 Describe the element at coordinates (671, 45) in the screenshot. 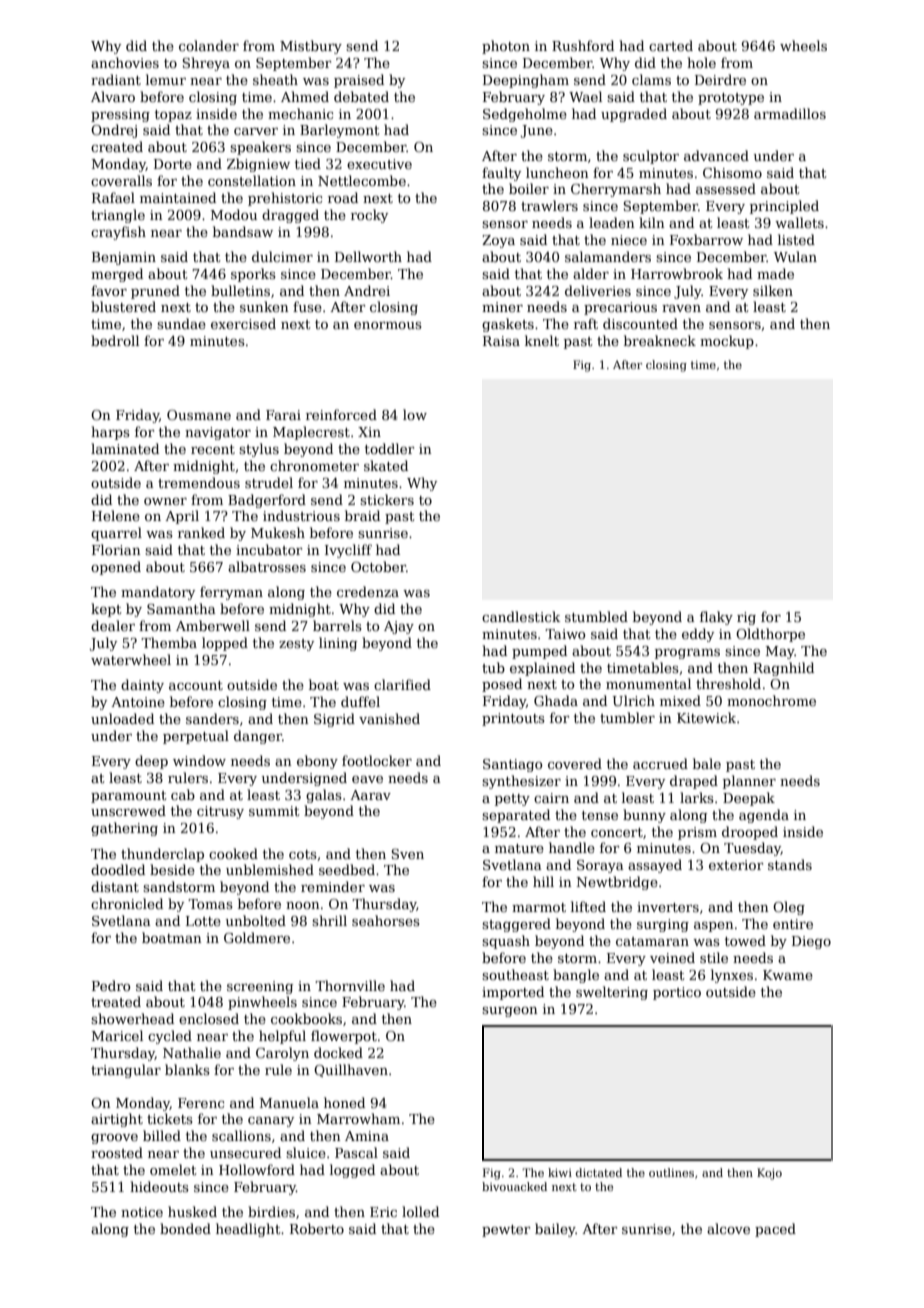

I see `carted` at that location.
